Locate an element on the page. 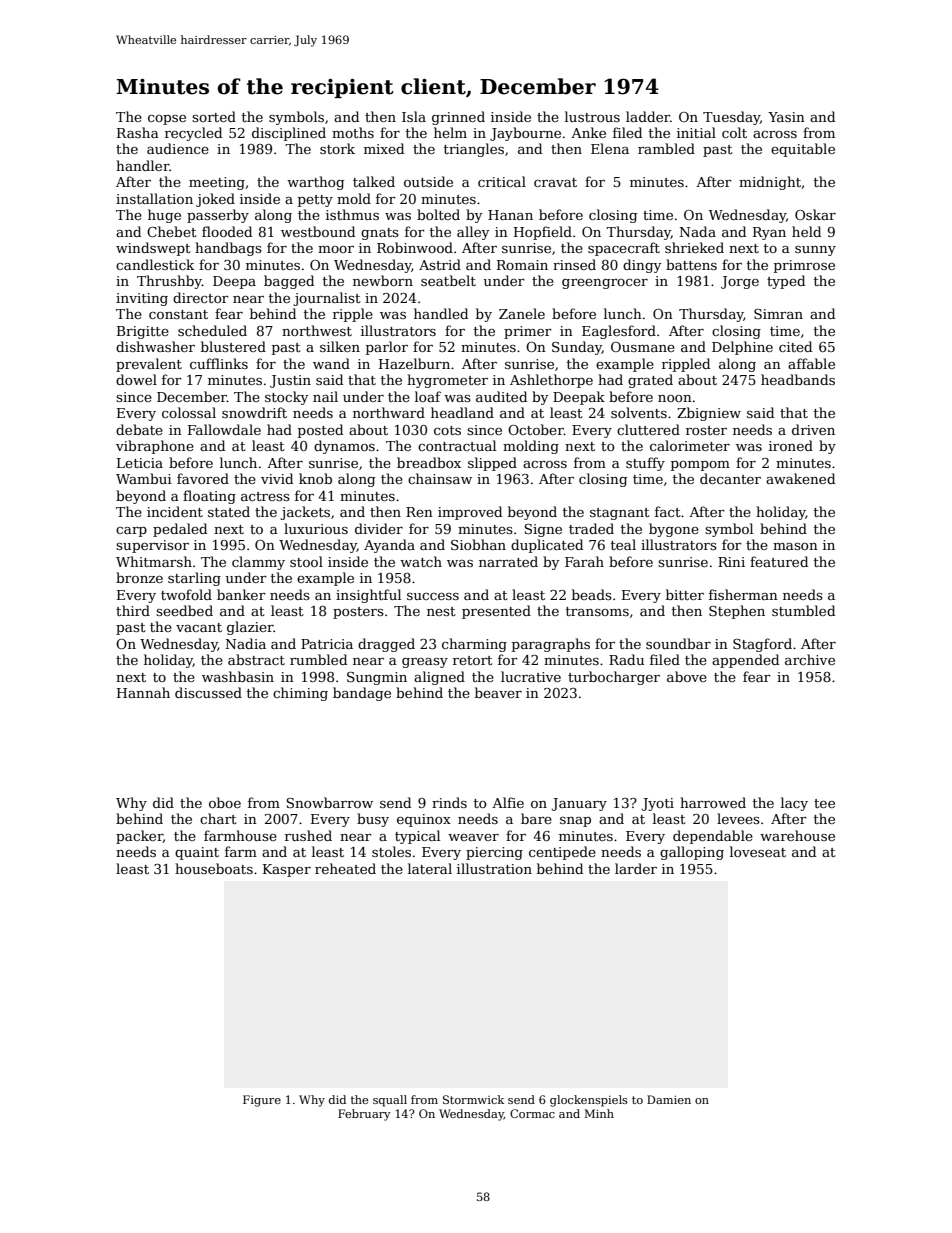 This document has width=952, height=1233. Cormac is located at coordinates (532, 1113).
